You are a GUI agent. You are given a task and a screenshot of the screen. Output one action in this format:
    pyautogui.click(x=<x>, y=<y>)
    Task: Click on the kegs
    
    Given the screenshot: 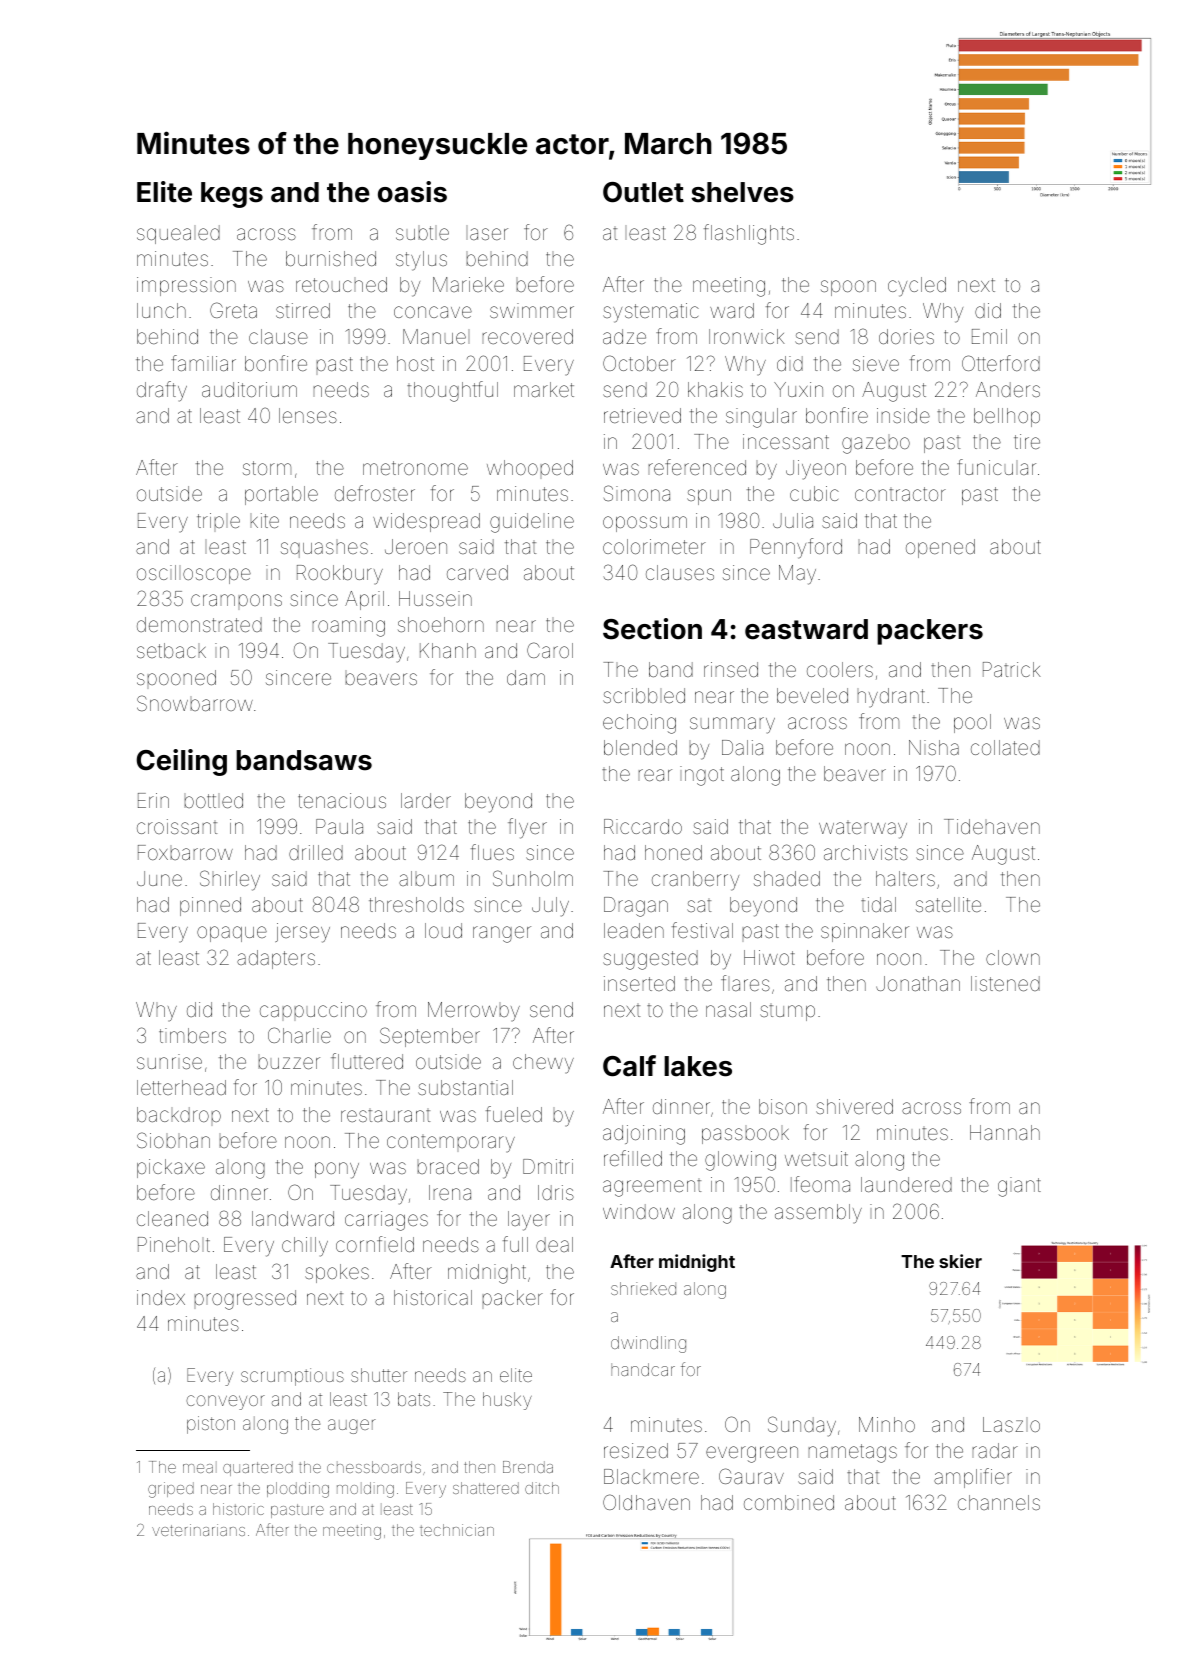 What is the action you would take?
    pyautogui.click(x=232, y=195)
